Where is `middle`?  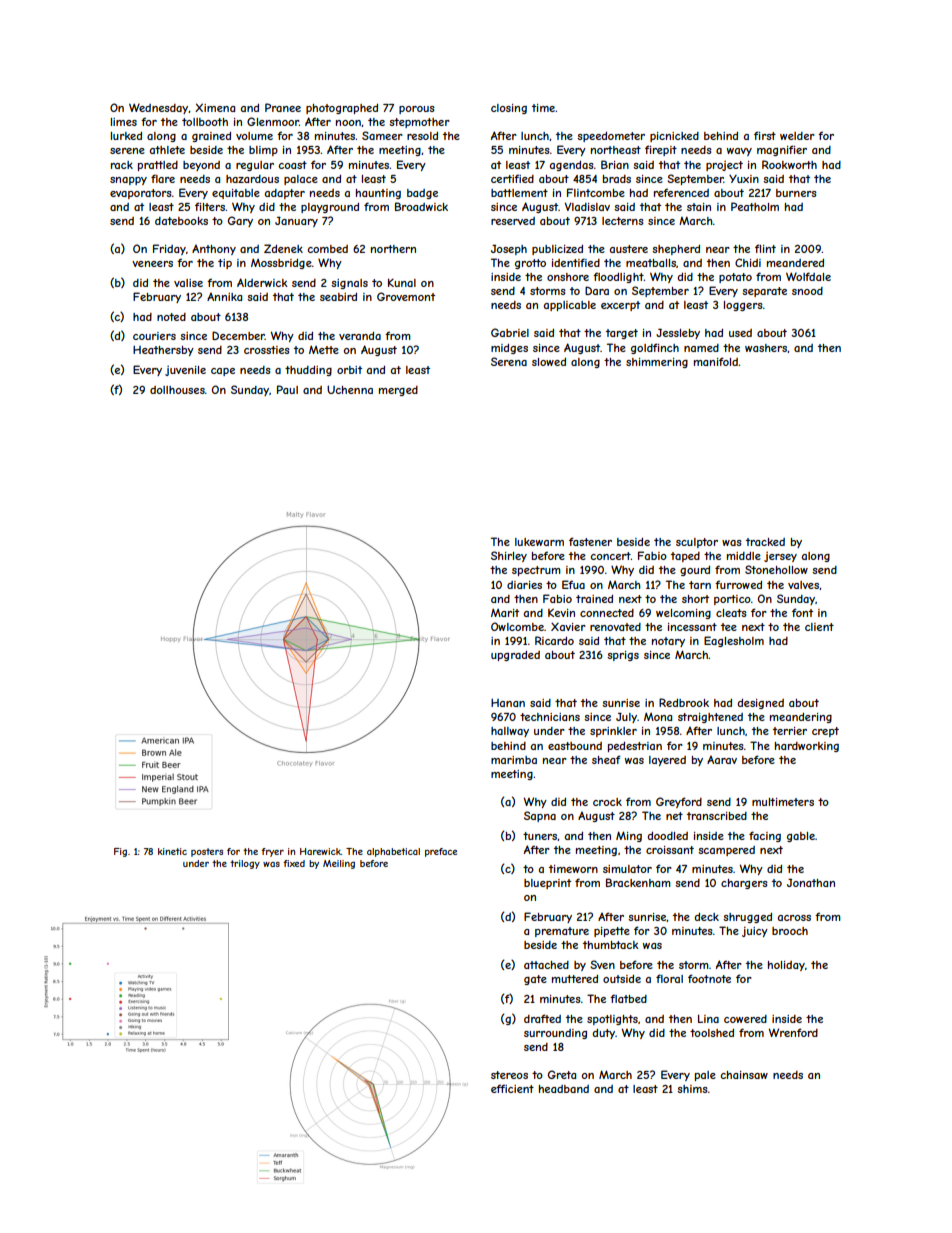
middle is located at coordinates (744, 556).
